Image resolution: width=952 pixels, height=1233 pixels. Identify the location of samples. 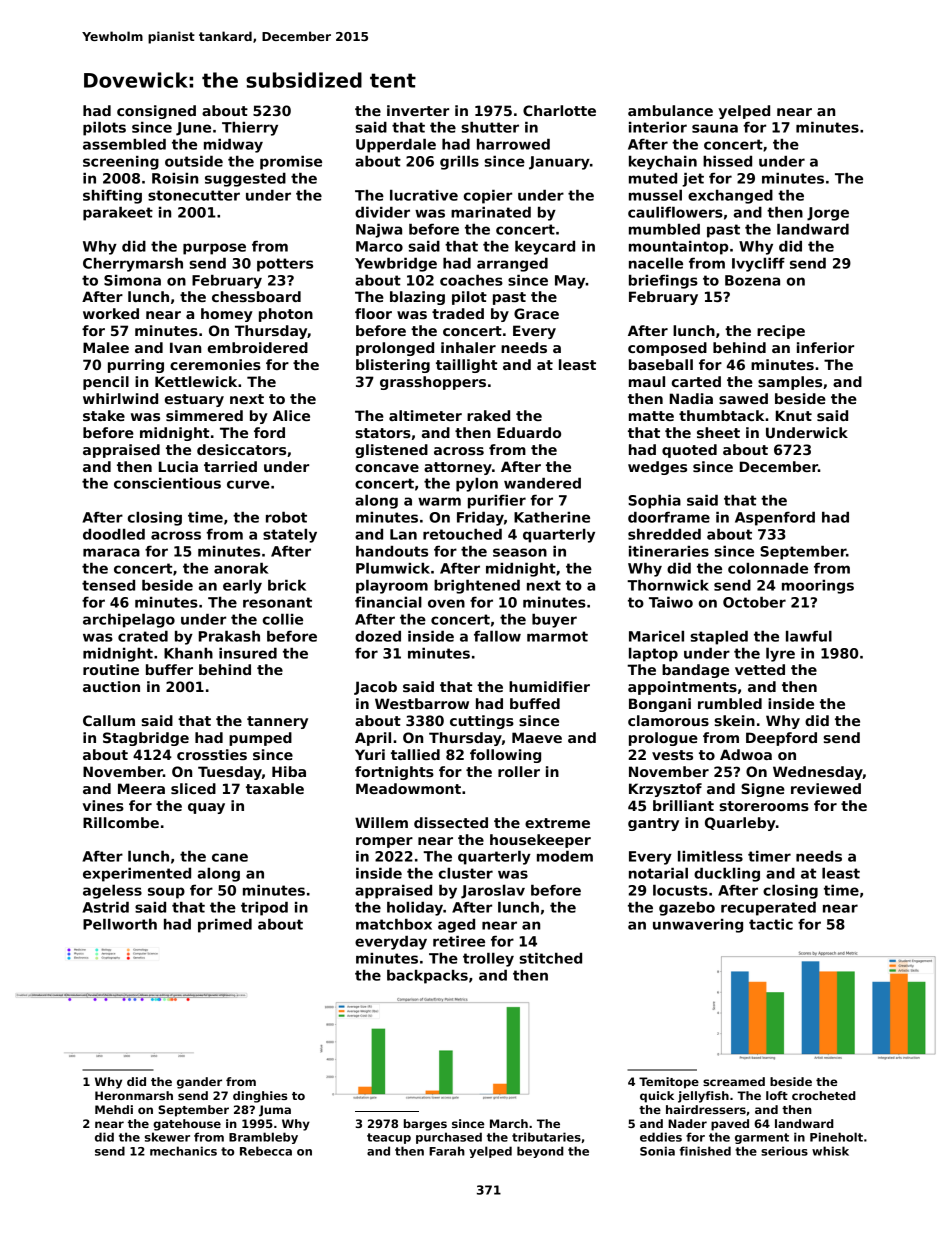
(790, 383).
